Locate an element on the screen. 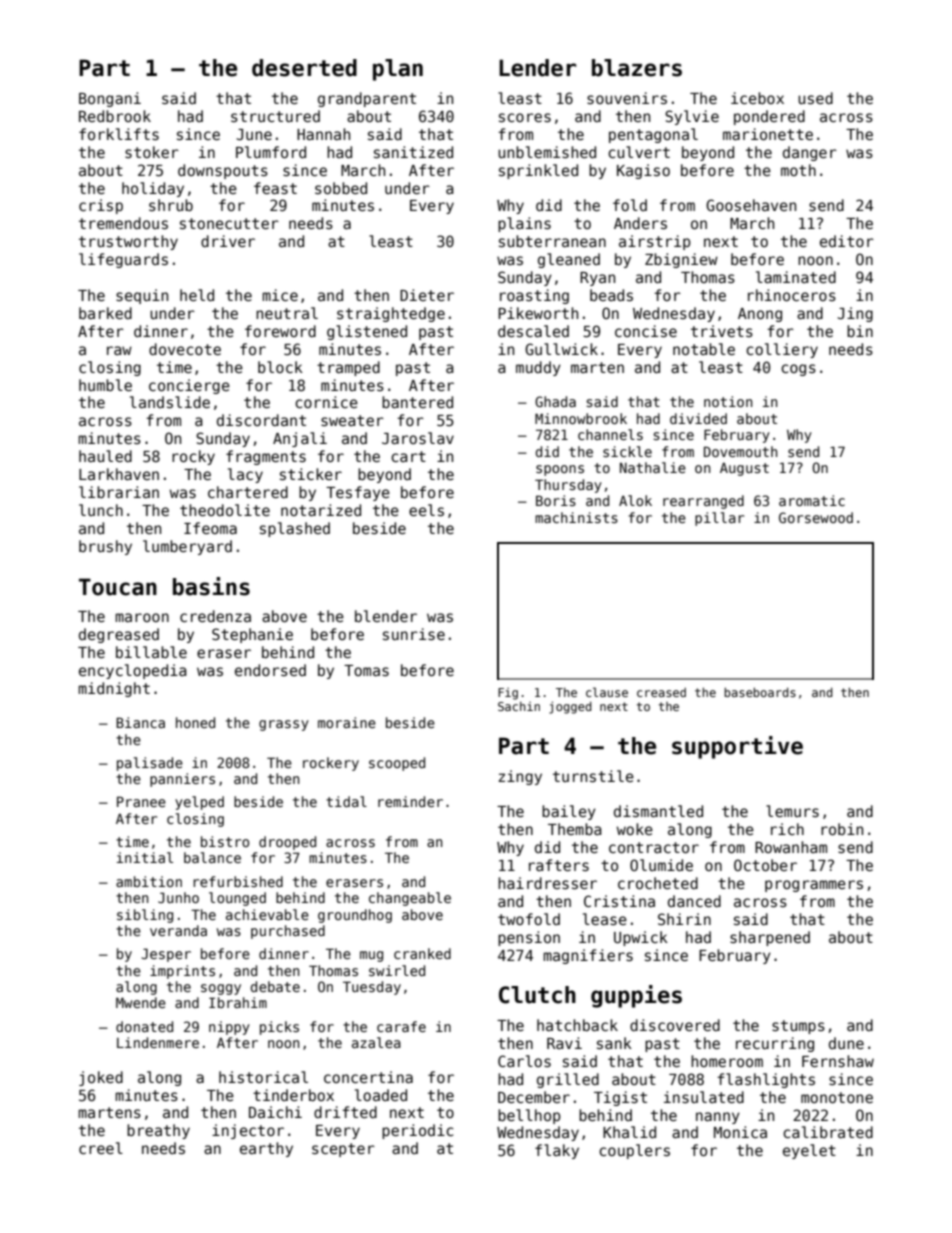 The image size is (952, 1233). creel is located at coordinates (101, 1148).
